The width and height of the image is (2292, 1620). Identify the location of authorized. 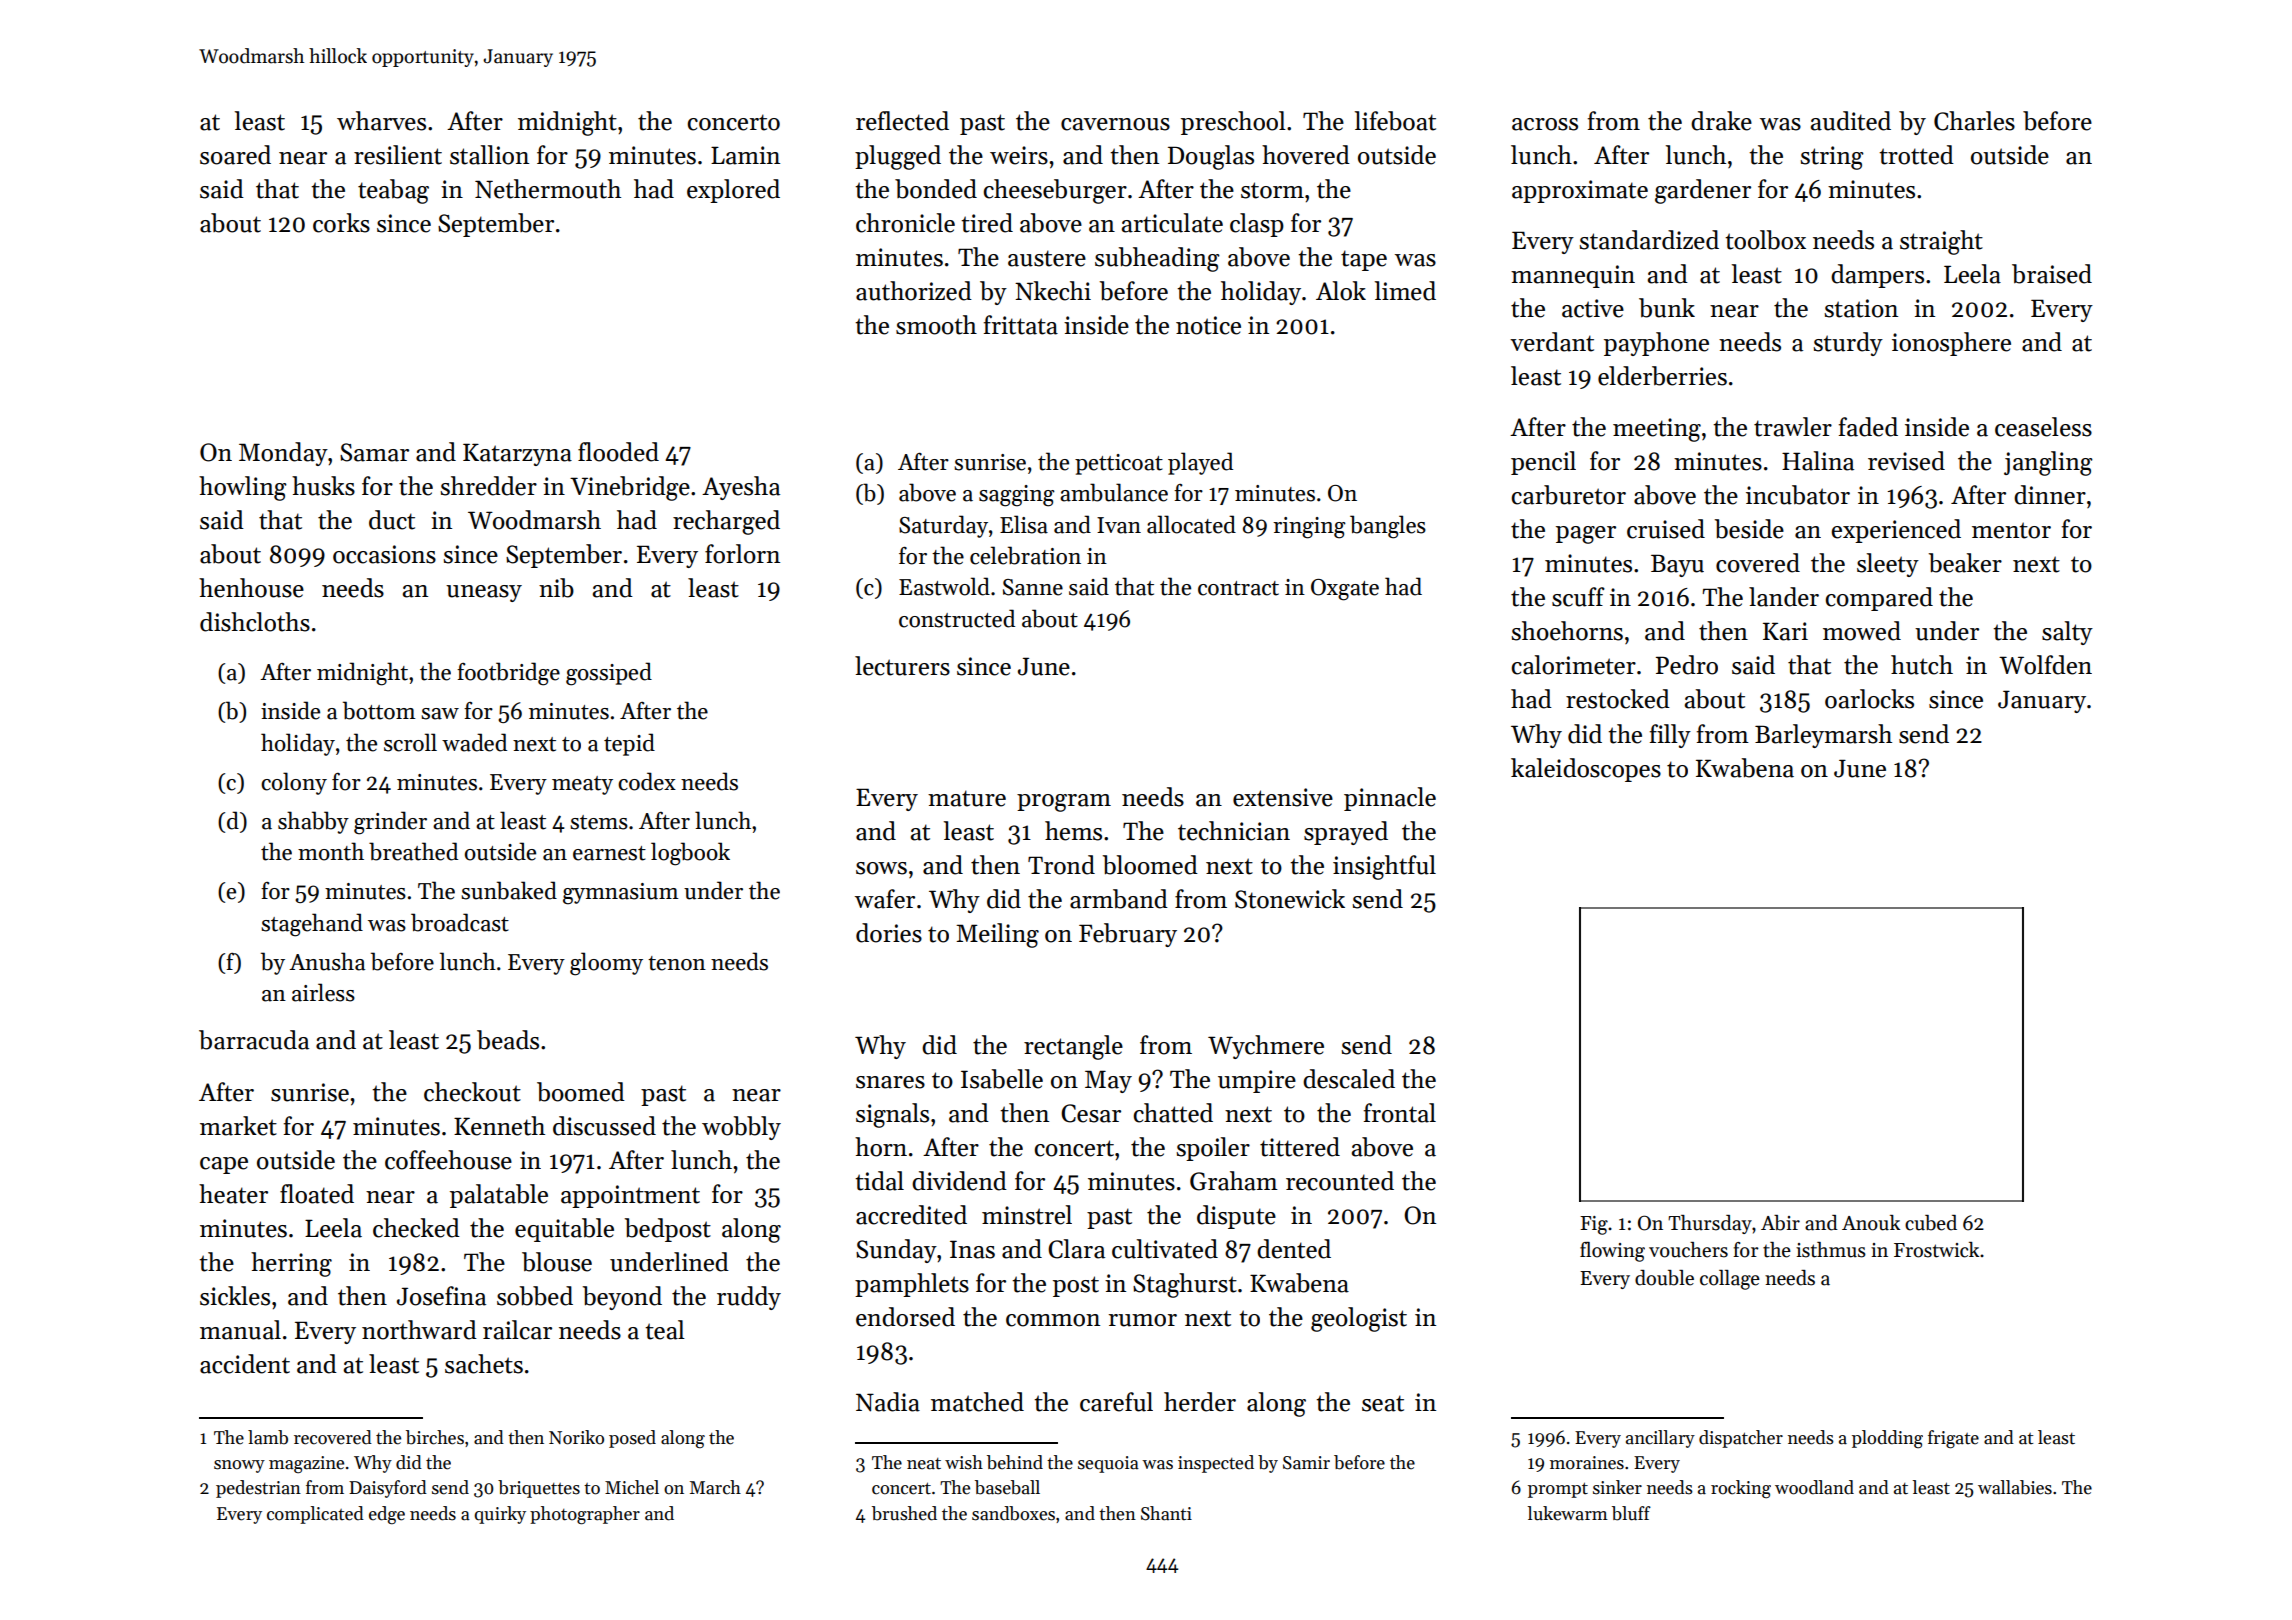
(914, 291).
